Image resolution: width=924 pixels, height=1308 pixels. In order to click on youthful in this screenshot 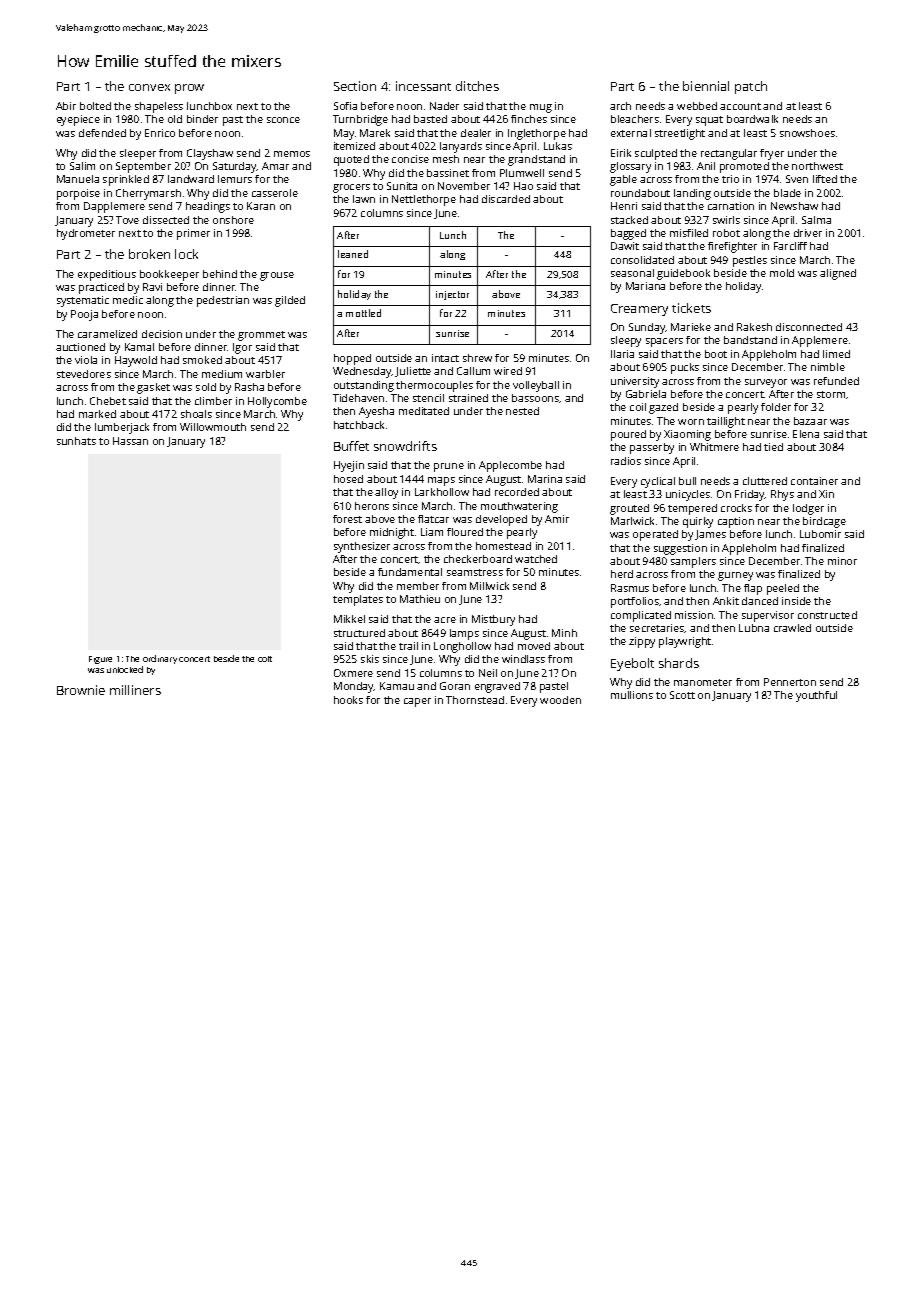, I will do `click(816, 696)`.
